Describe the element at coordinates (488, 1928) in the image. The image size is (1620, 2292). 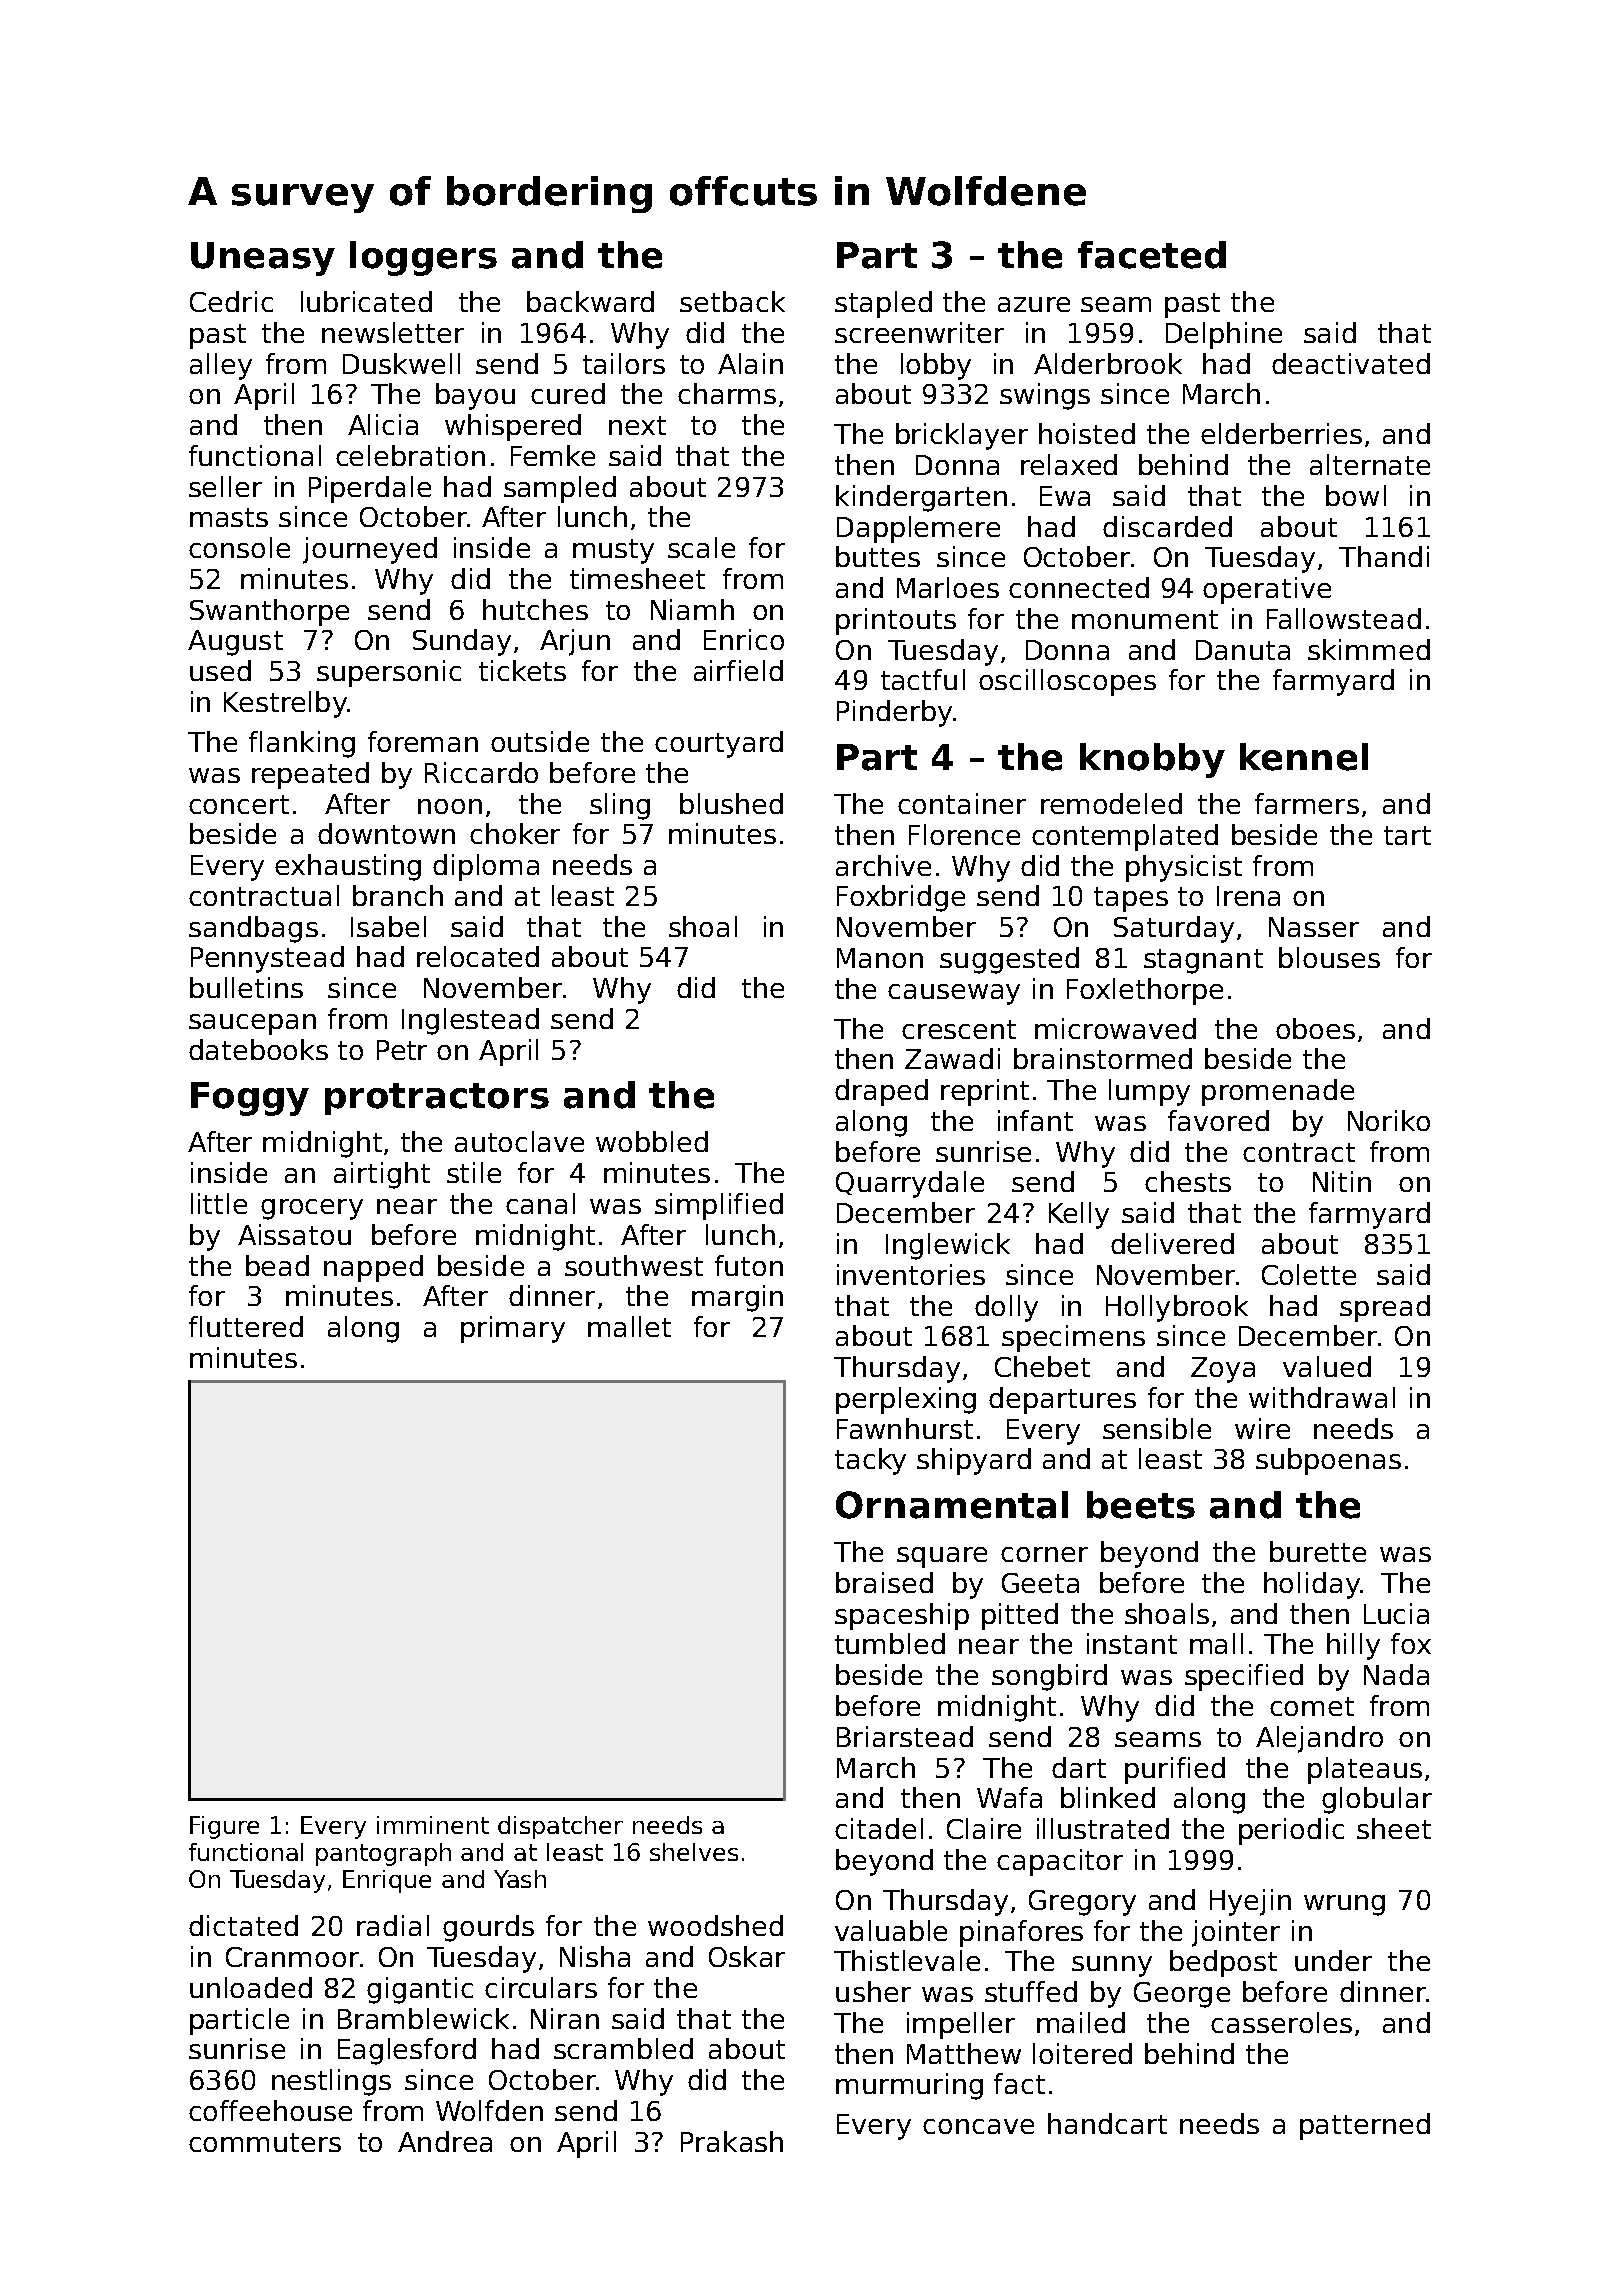
I see `gourds` at that location.
